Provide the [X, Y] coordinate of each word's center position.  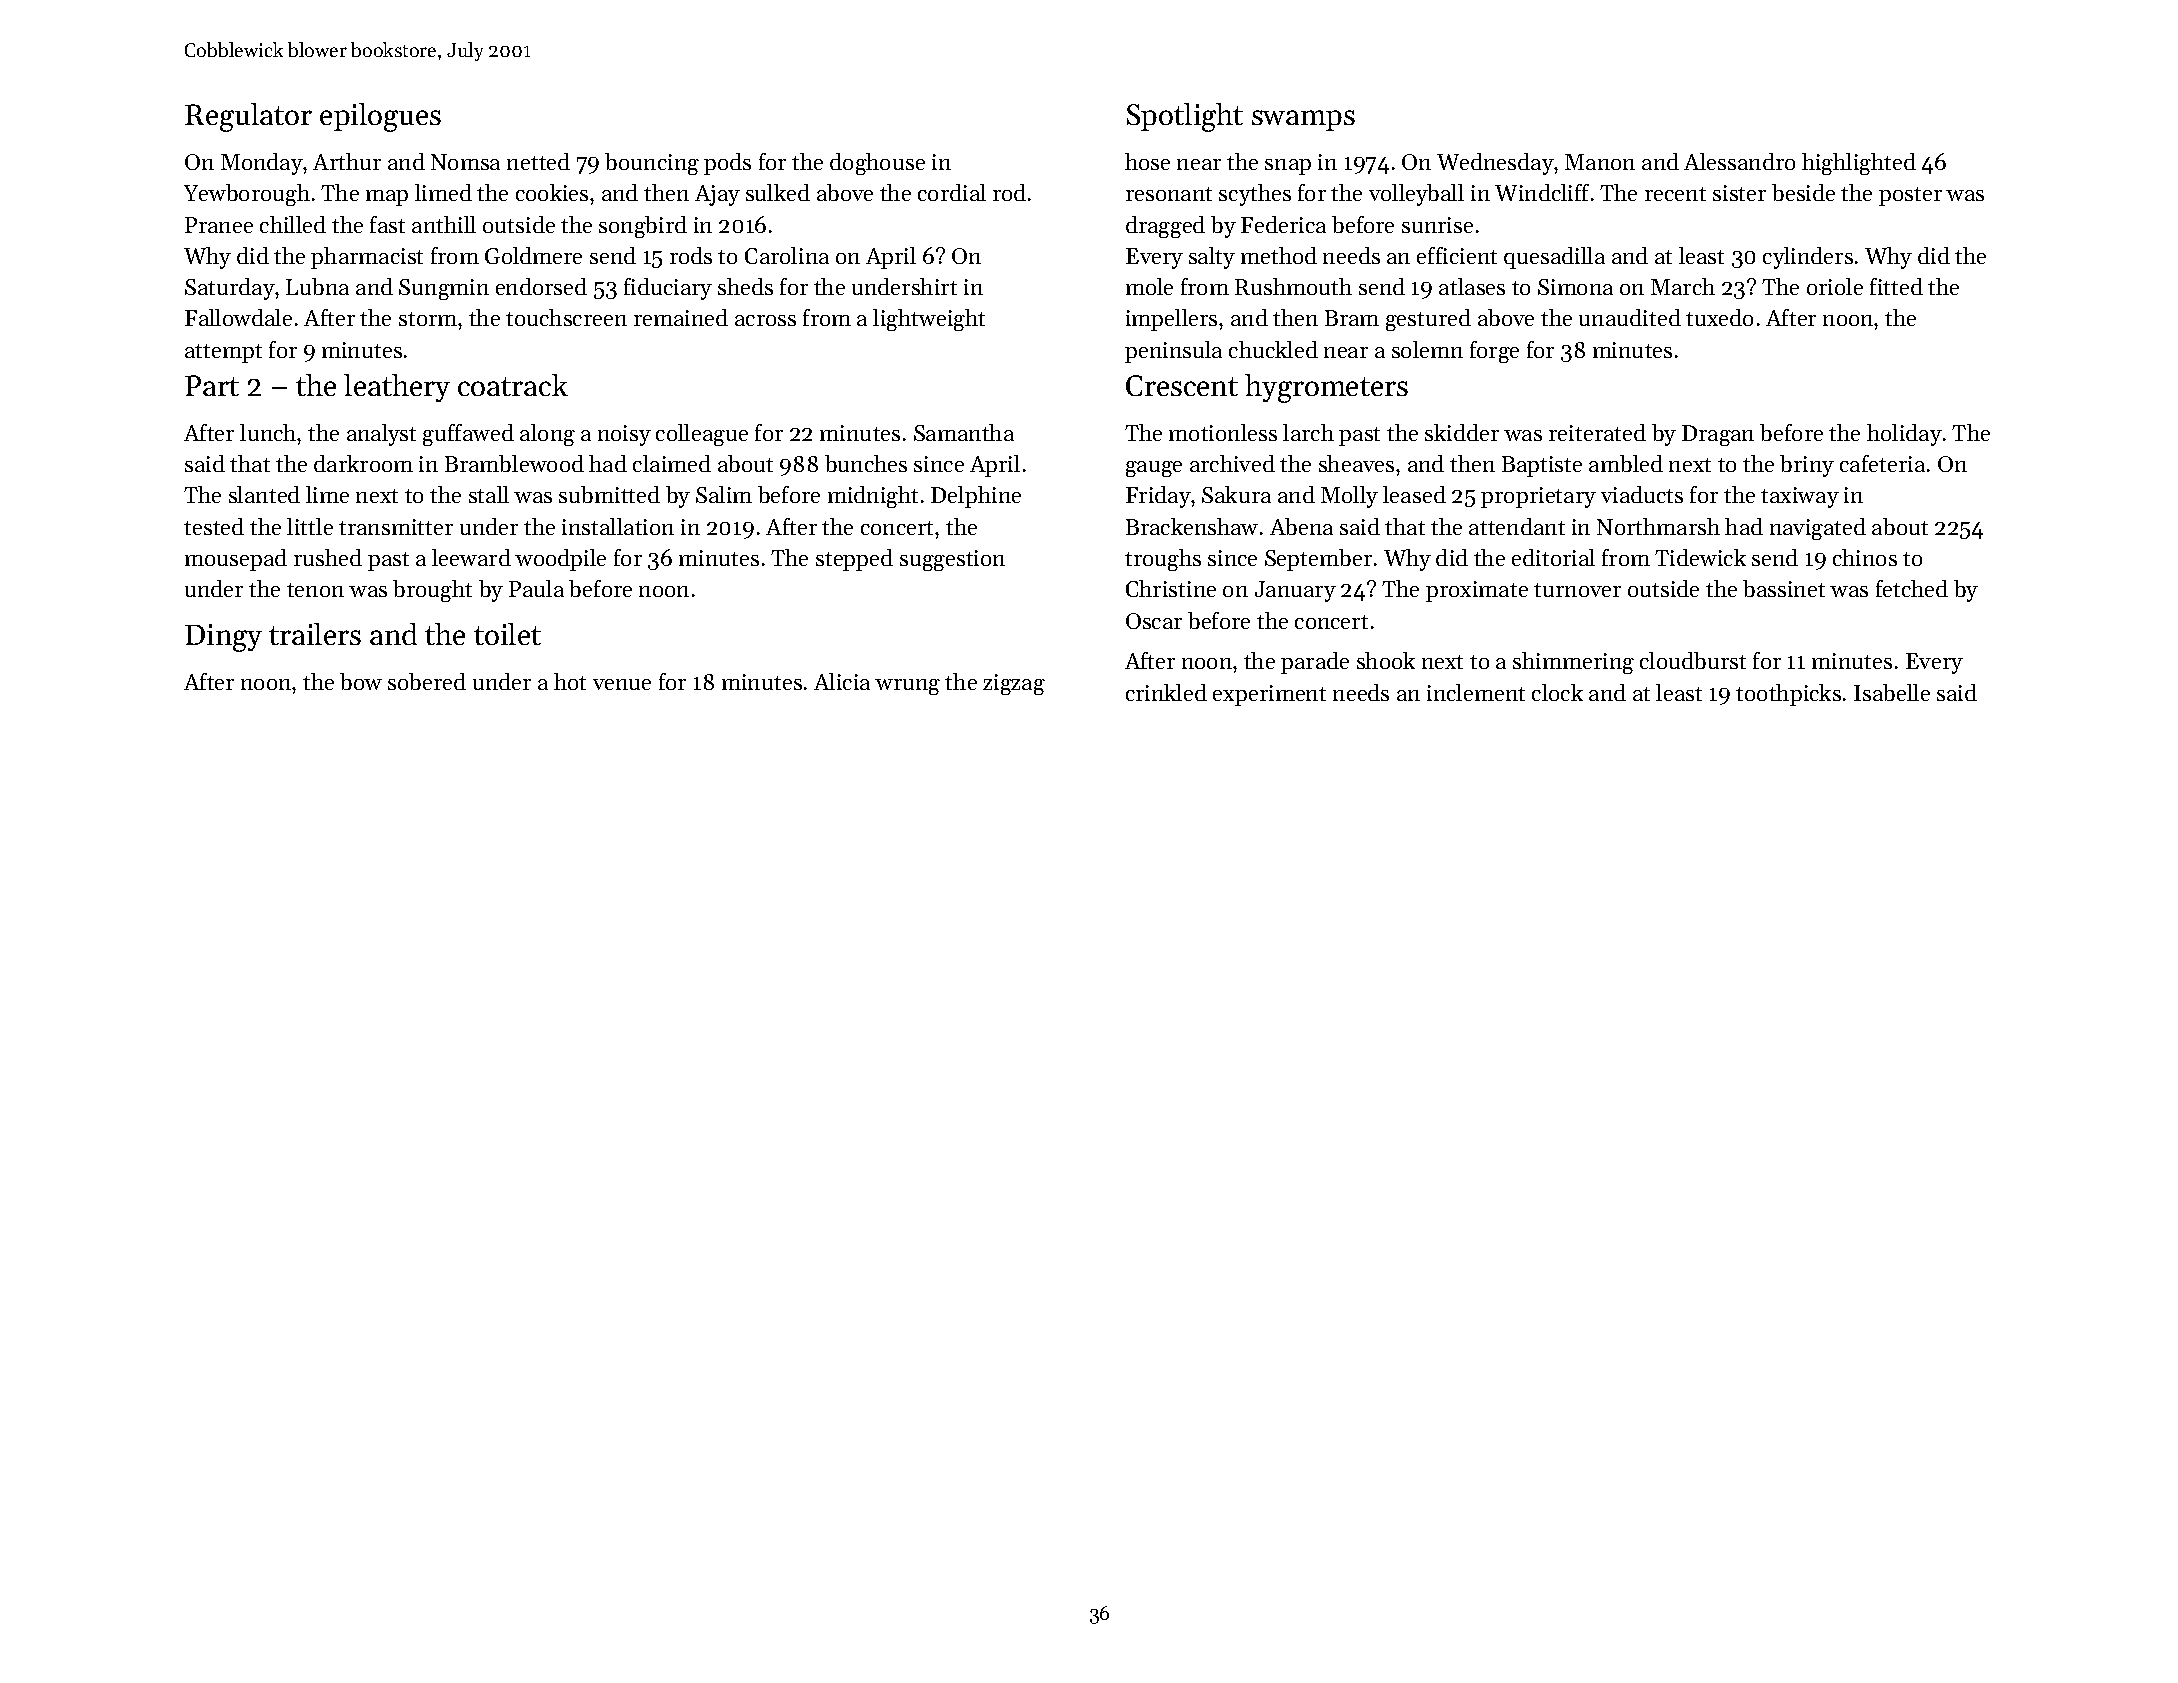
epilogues [380, 117]
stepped [854, 560]
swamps [1303, 120]
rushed [328, 557]
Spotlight [1185, 117]
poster [1910, 196]
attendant [1517, 526]
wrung [907, 687]
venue [622, 684]
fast [387, 224]
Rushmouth [1293, 286]
